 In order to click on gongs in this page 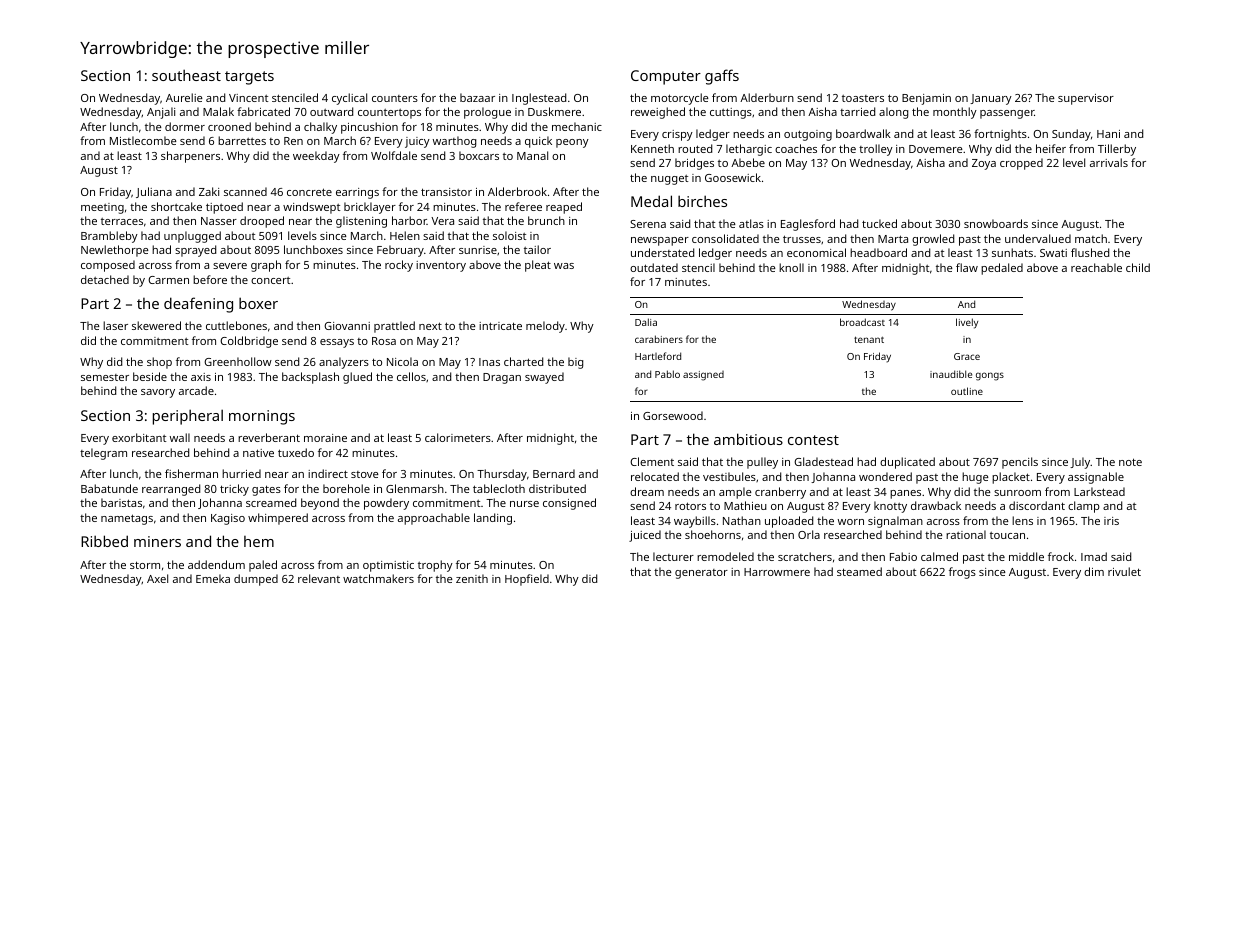, I will do `click(990, 376)`.
